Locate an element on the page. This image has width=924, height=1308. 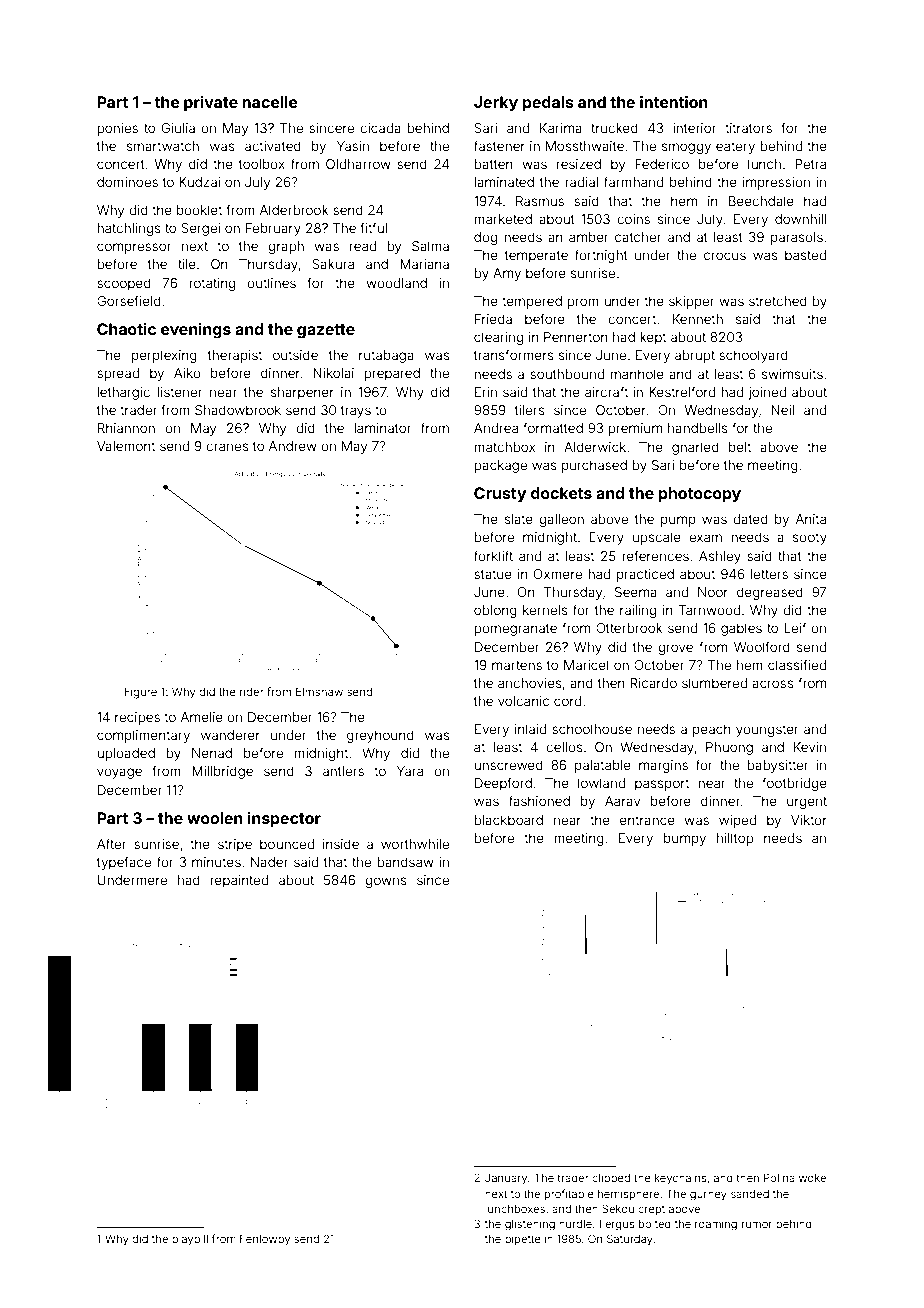
toolbox is located at coordinates (262, 164).
